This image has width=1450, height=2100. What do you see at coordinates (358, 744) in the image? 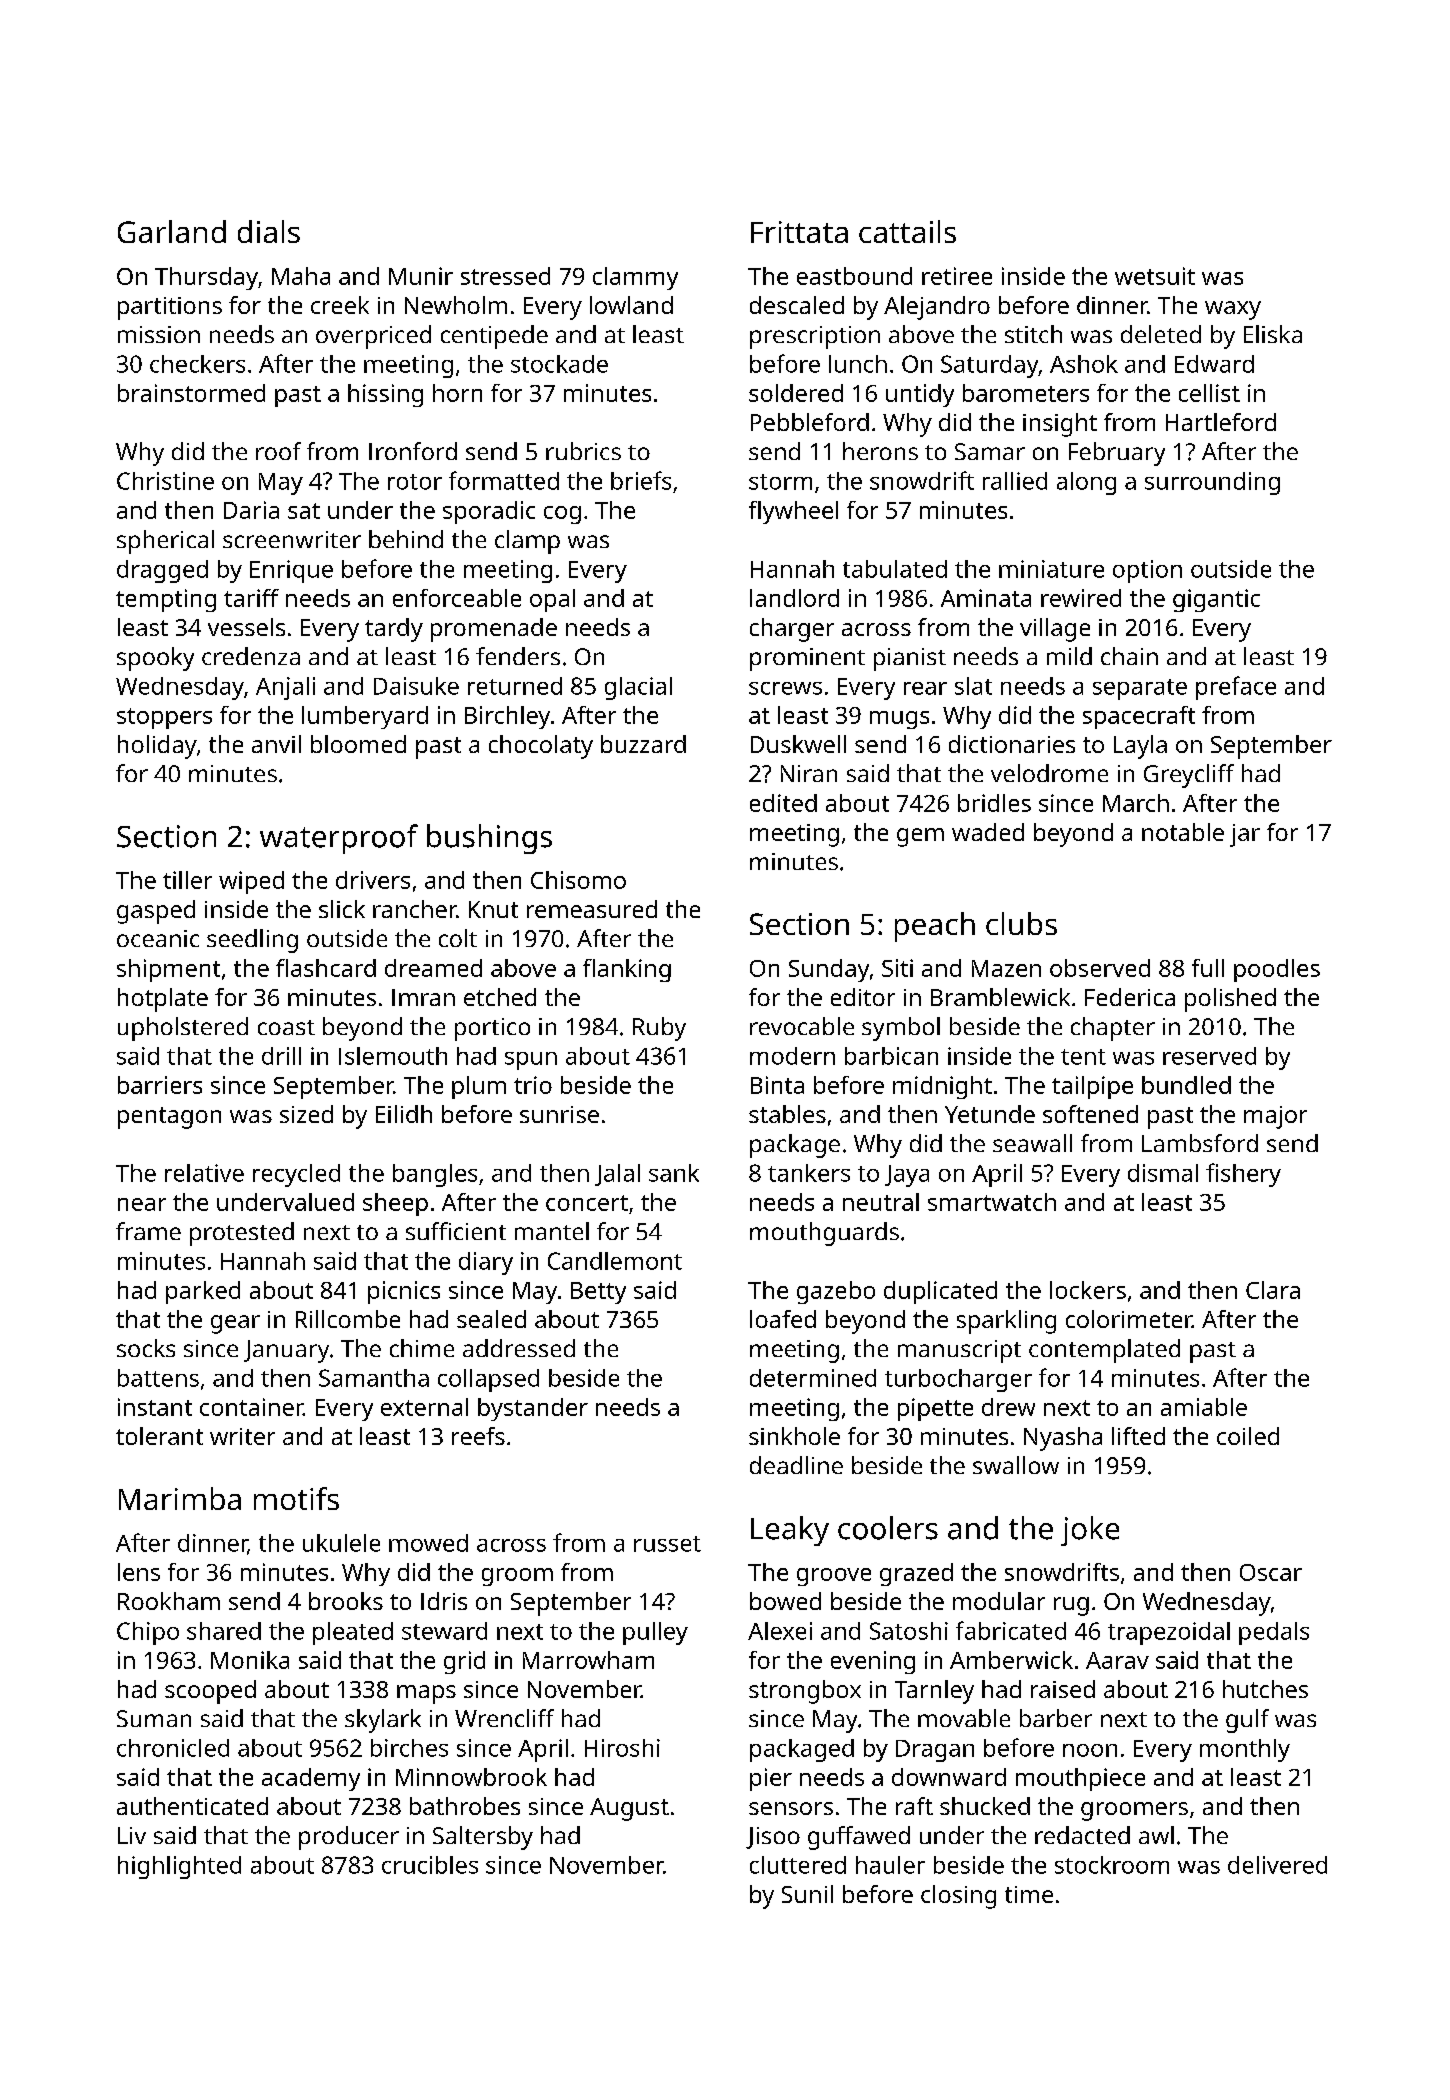
I see `bloomed` at bounding box center [358, 744].
